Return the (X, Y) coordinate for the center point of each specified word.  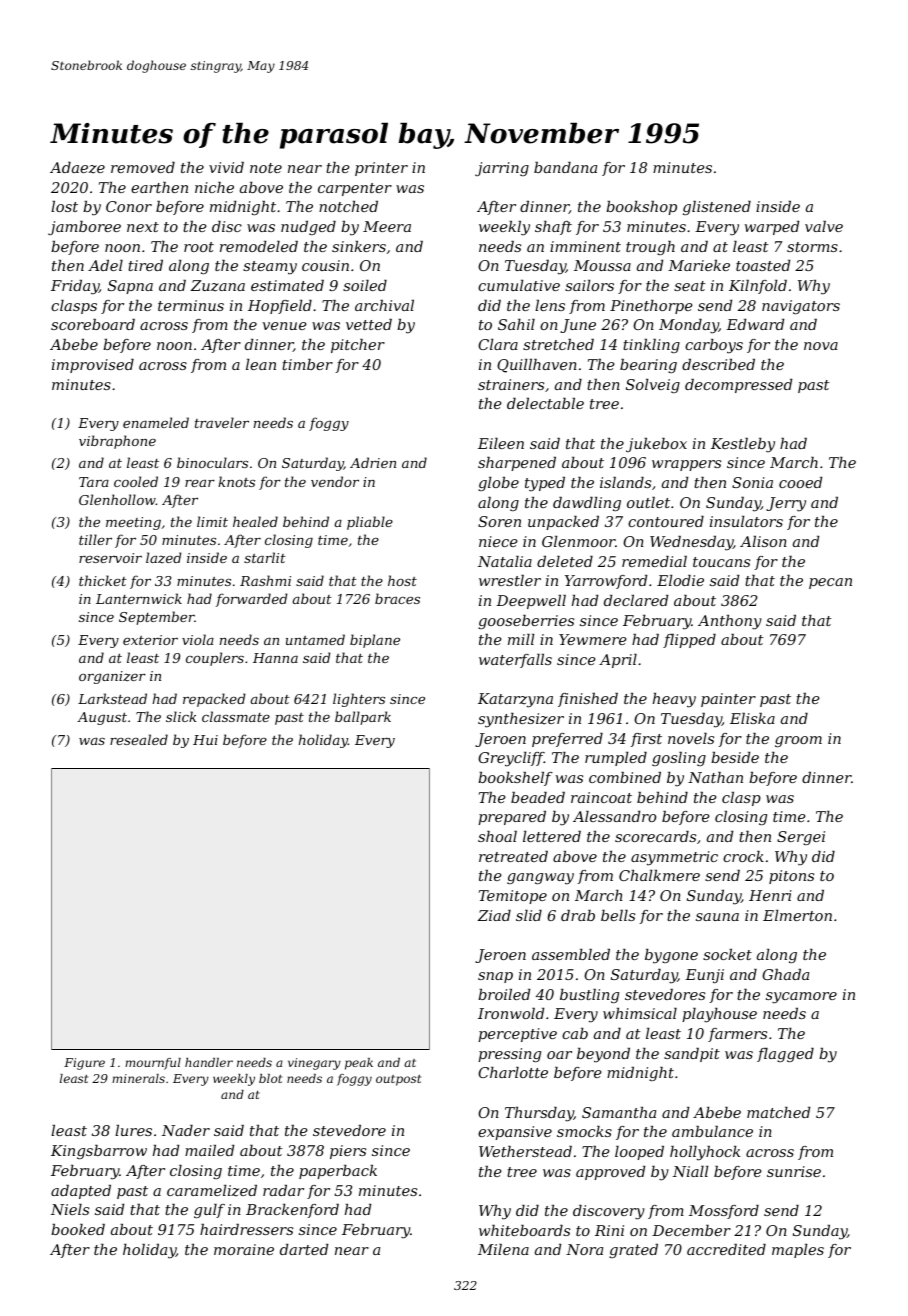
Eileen (501, 443)
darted (304, 1249)
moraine (244, 1249)
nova (821, 346)
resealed (139, 739)
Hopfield (280, 307)
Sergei (801, 838)
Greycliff (511, 759)
